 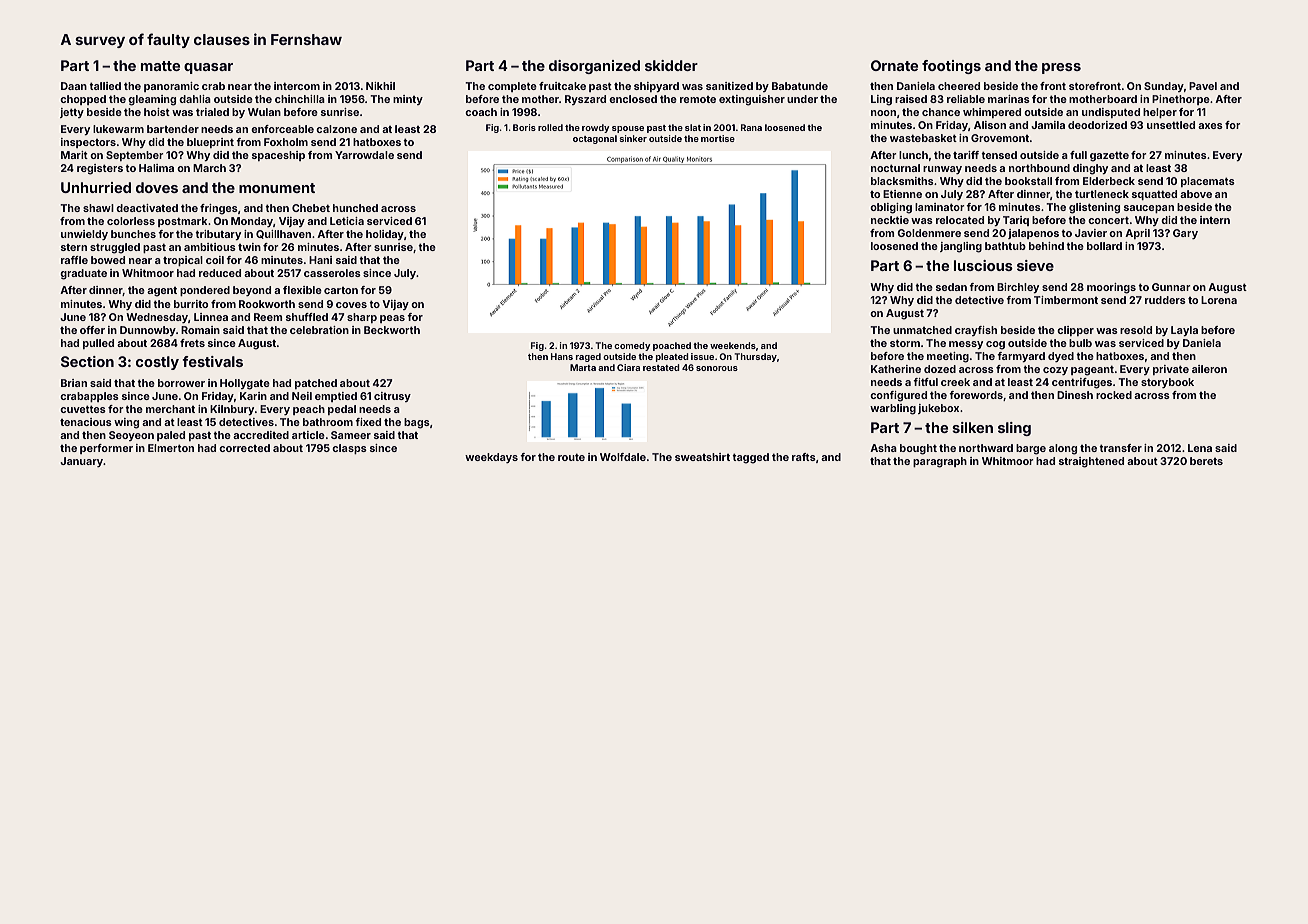 I want to click on Layla, so click(x=1184, y=331).
